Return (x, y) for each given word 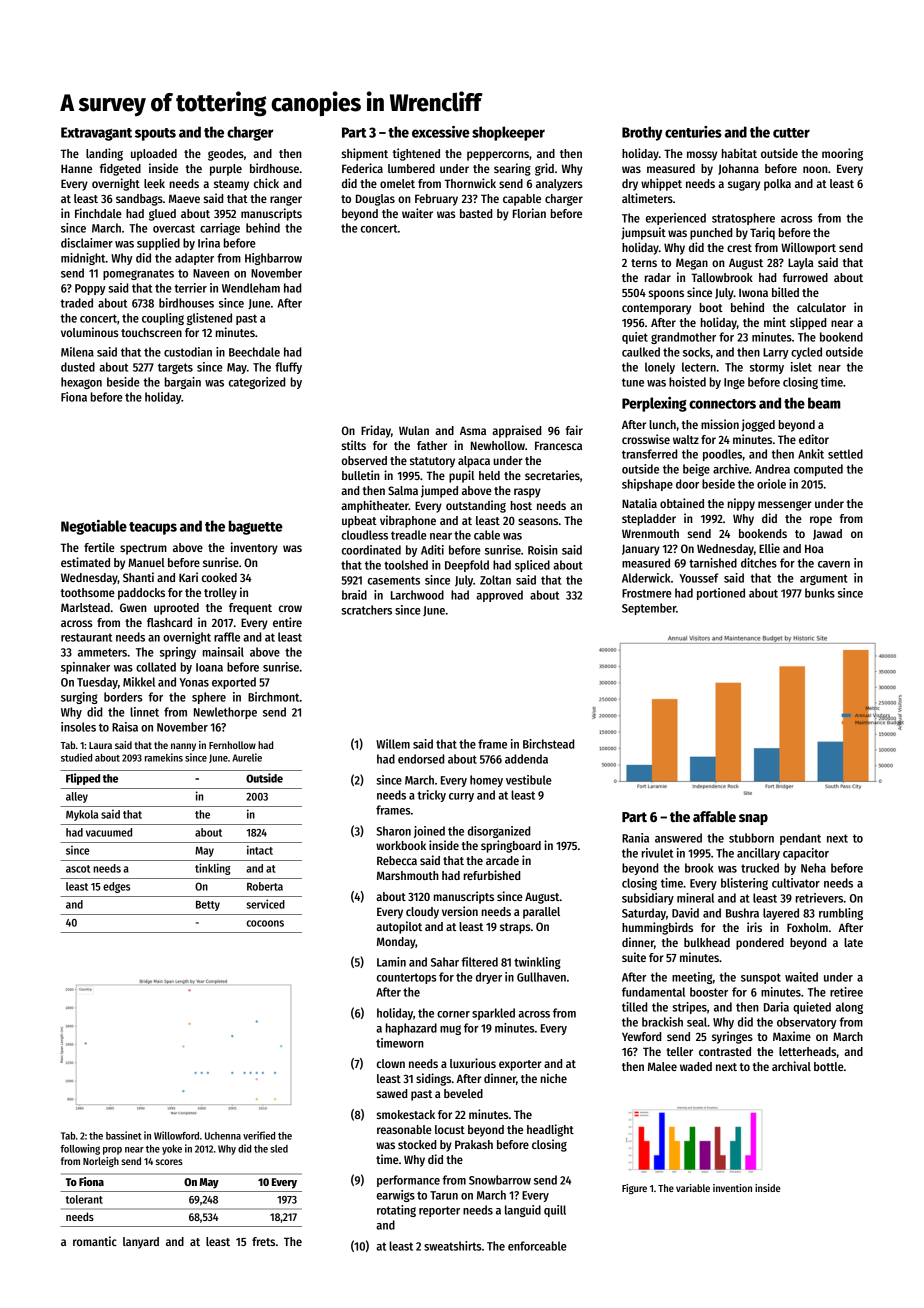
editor (814, 439)
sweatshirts (453, 1246)
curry (461, 797)
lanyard (141, 1243)
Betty (208, 906)
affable (714, 816)
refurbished (492, 875)
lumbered (411, 168)
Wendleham (251, 288)
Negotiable (94, 527)
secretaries (552, 475)
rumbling (841, 914)
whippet (661, 184)
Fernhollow (232, 745)
